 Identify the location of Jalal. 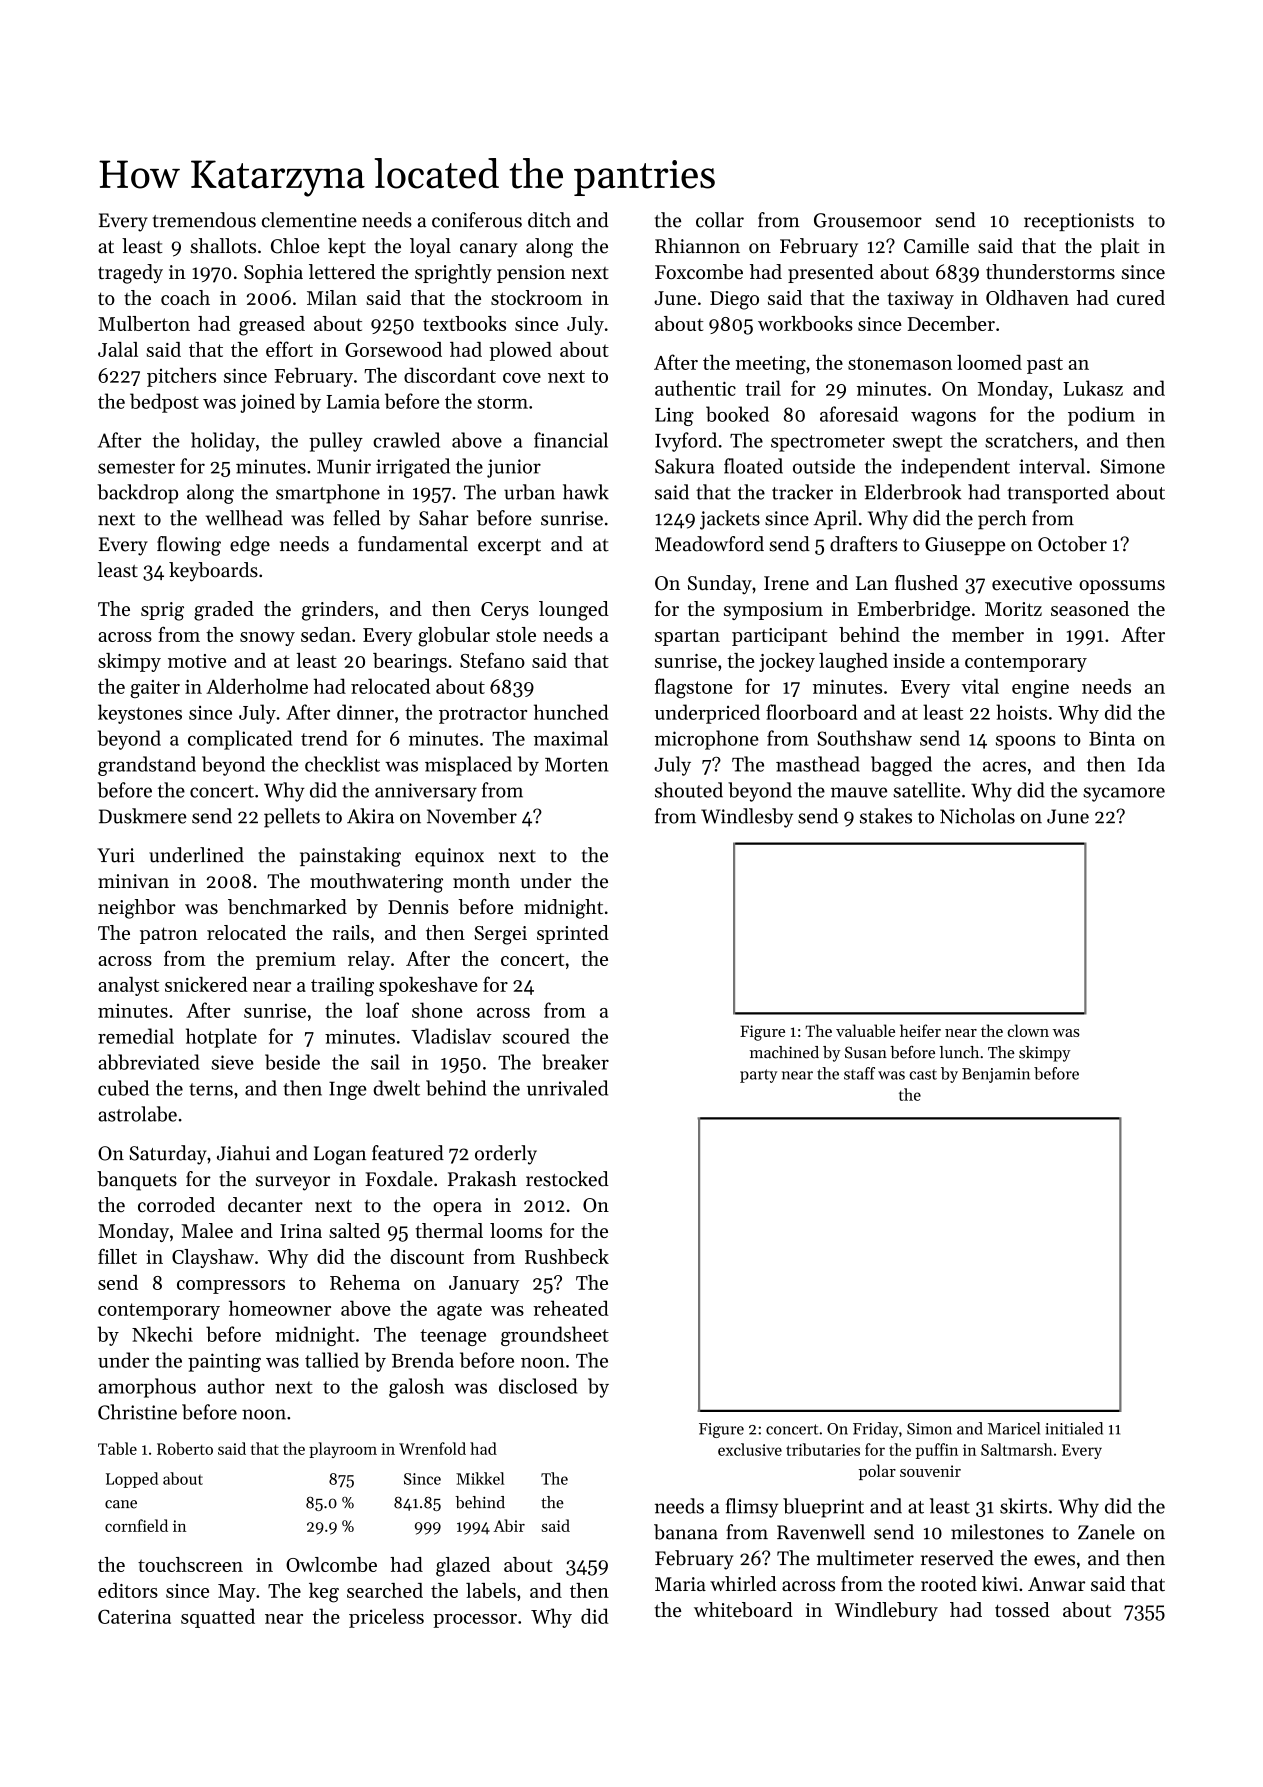
(118, 349).
